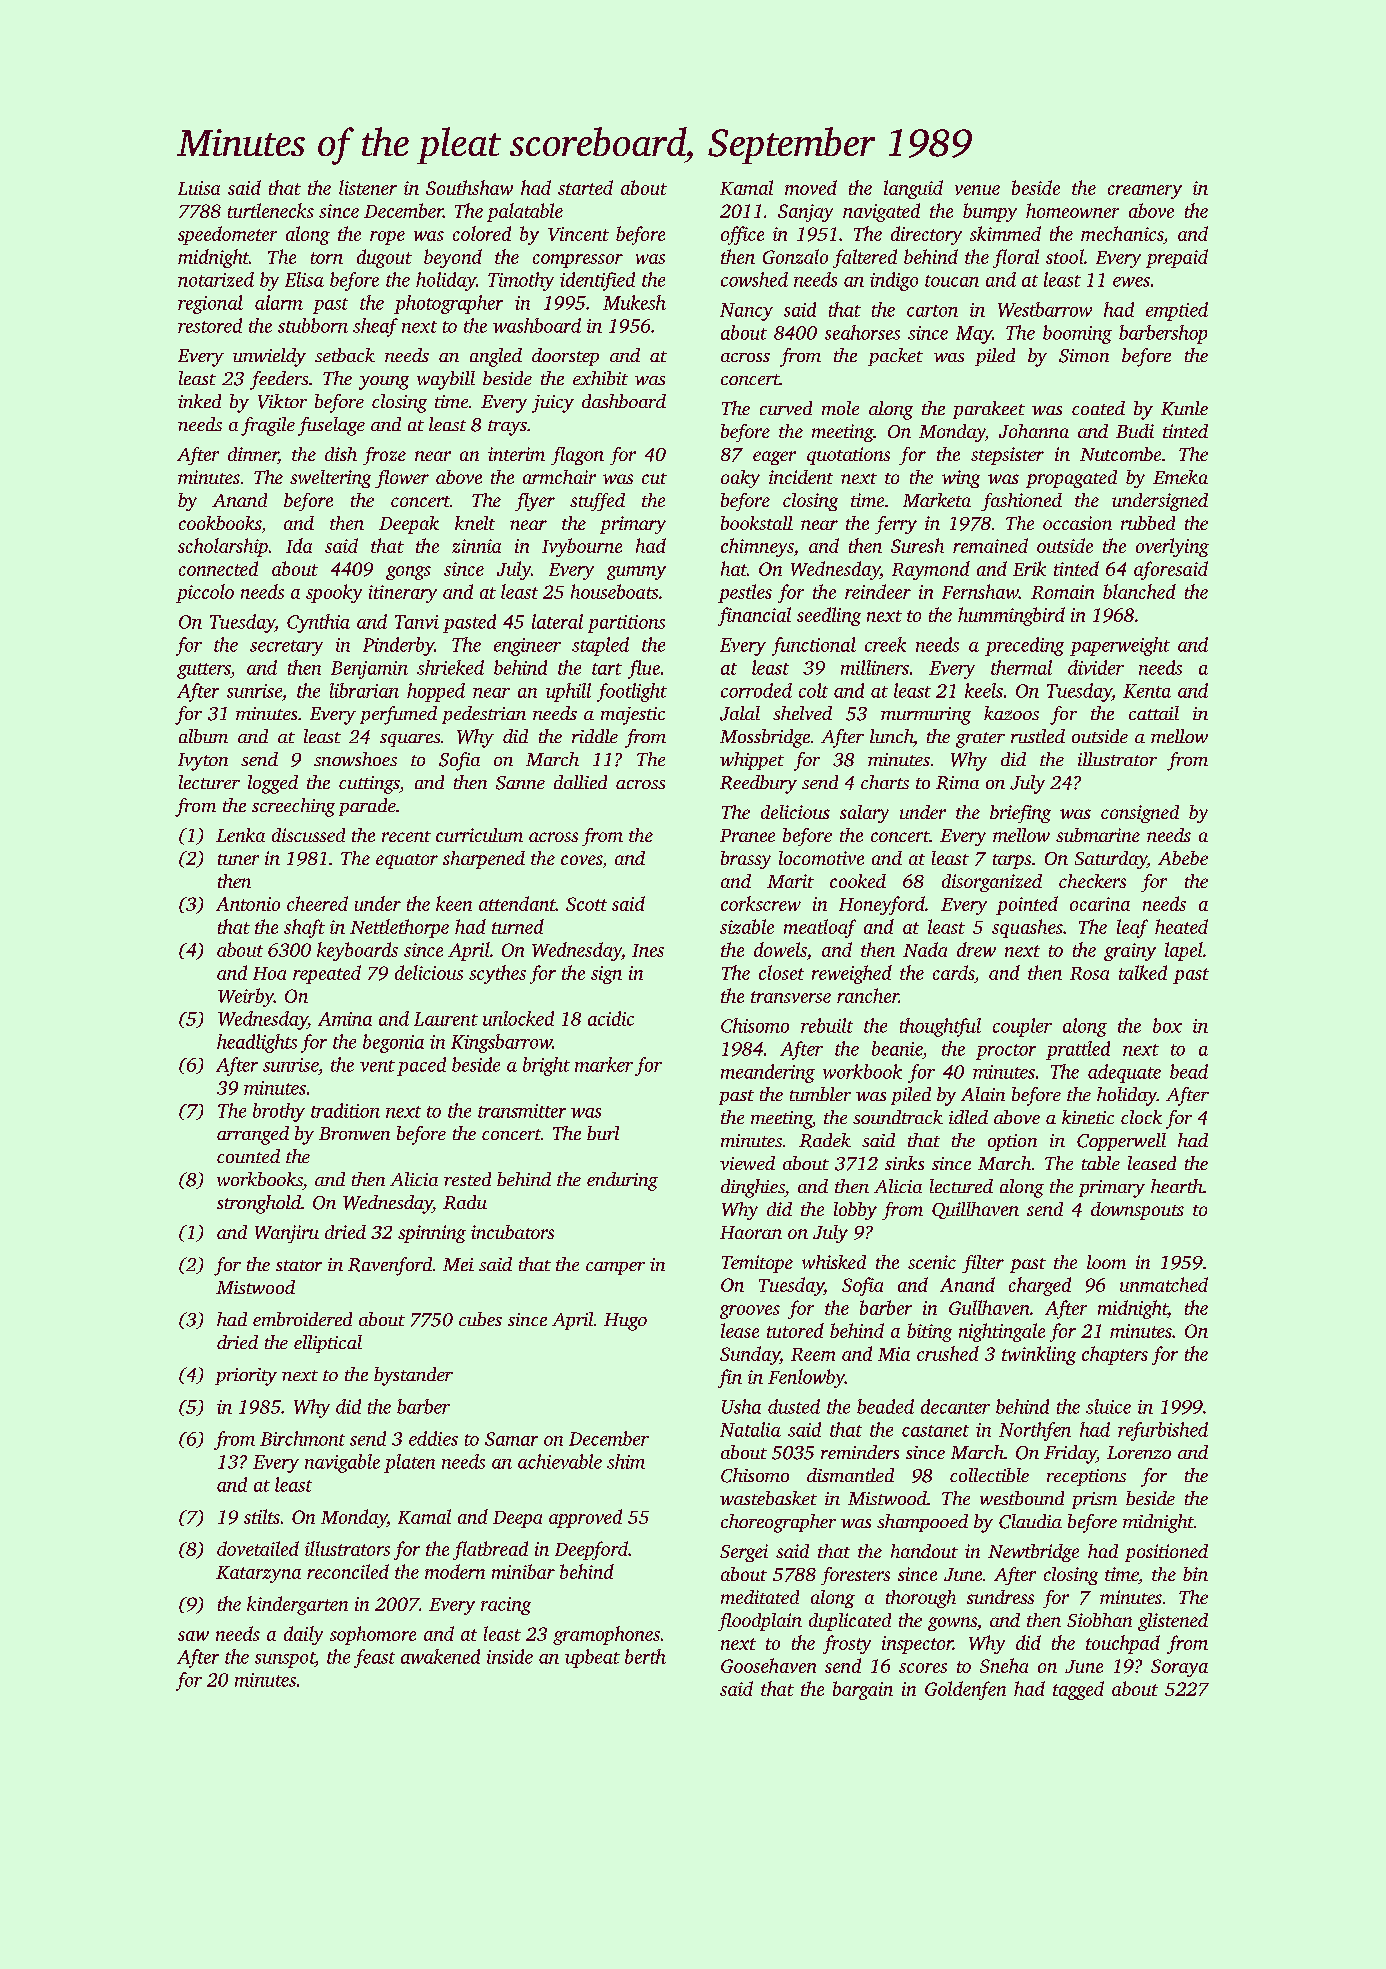 The height and width of the image is (1969, 1386). Describe the element at coordinates (747, 1163) in the image. I see `viewed` at that location.
